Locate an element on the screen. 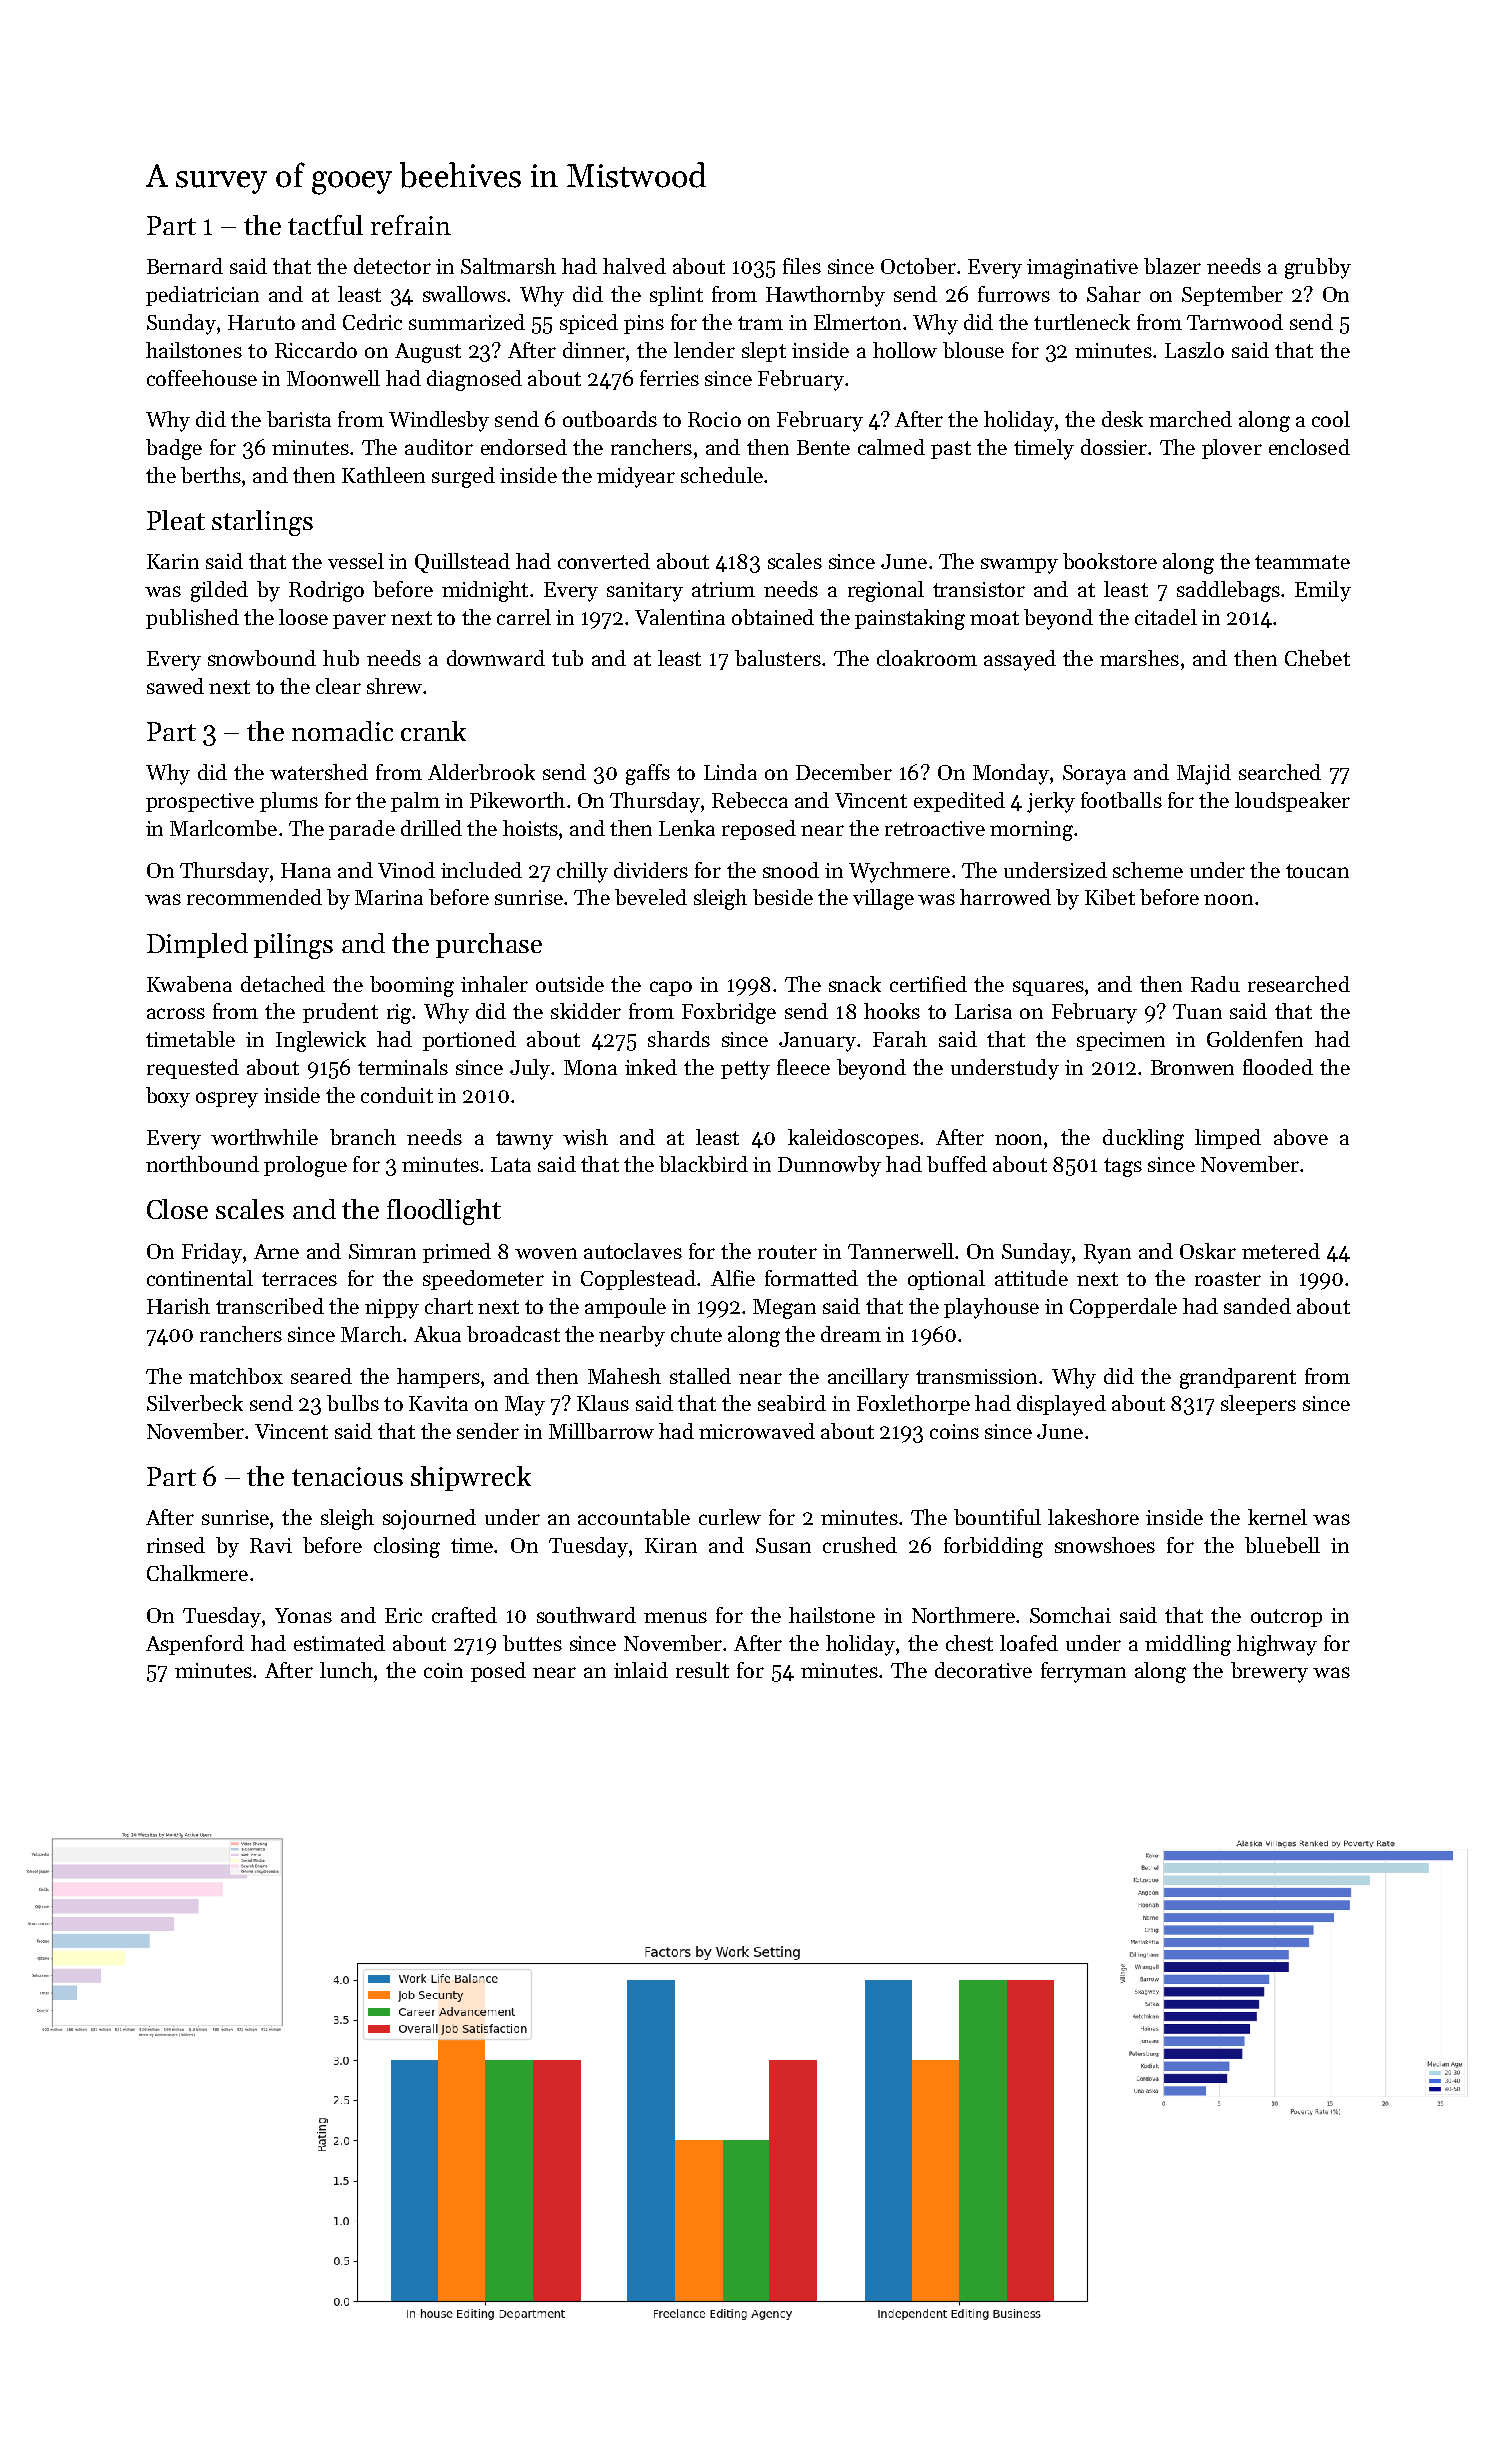  ferryman is located at coordinates (1083, 1672).
